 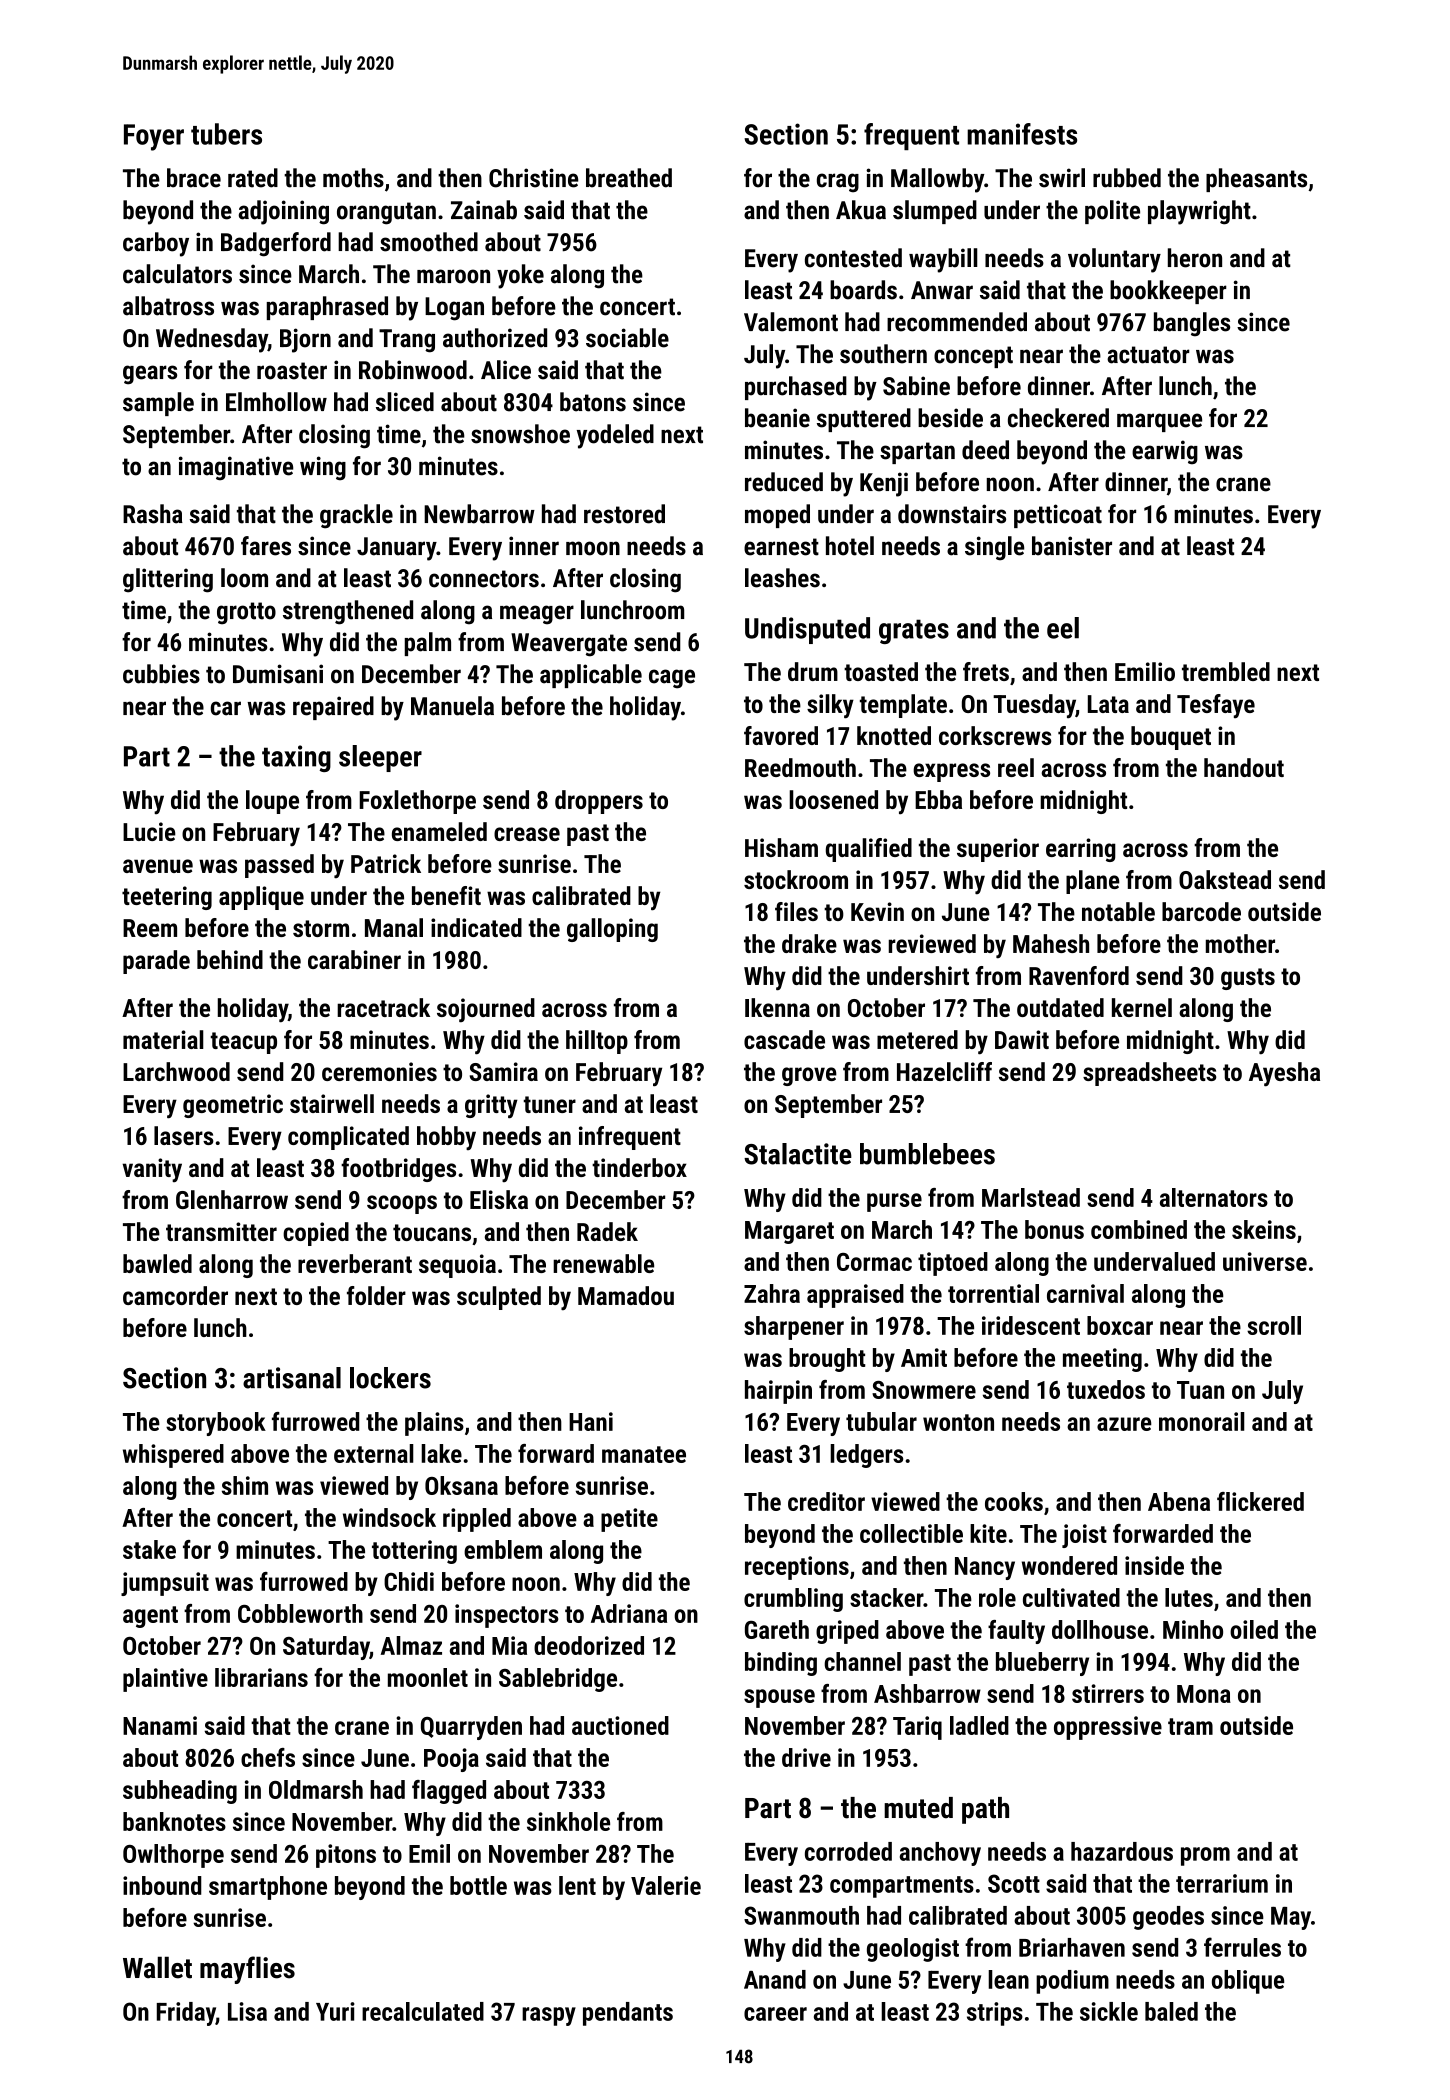 I want to click on Alice, so click(x=506, y=370).
